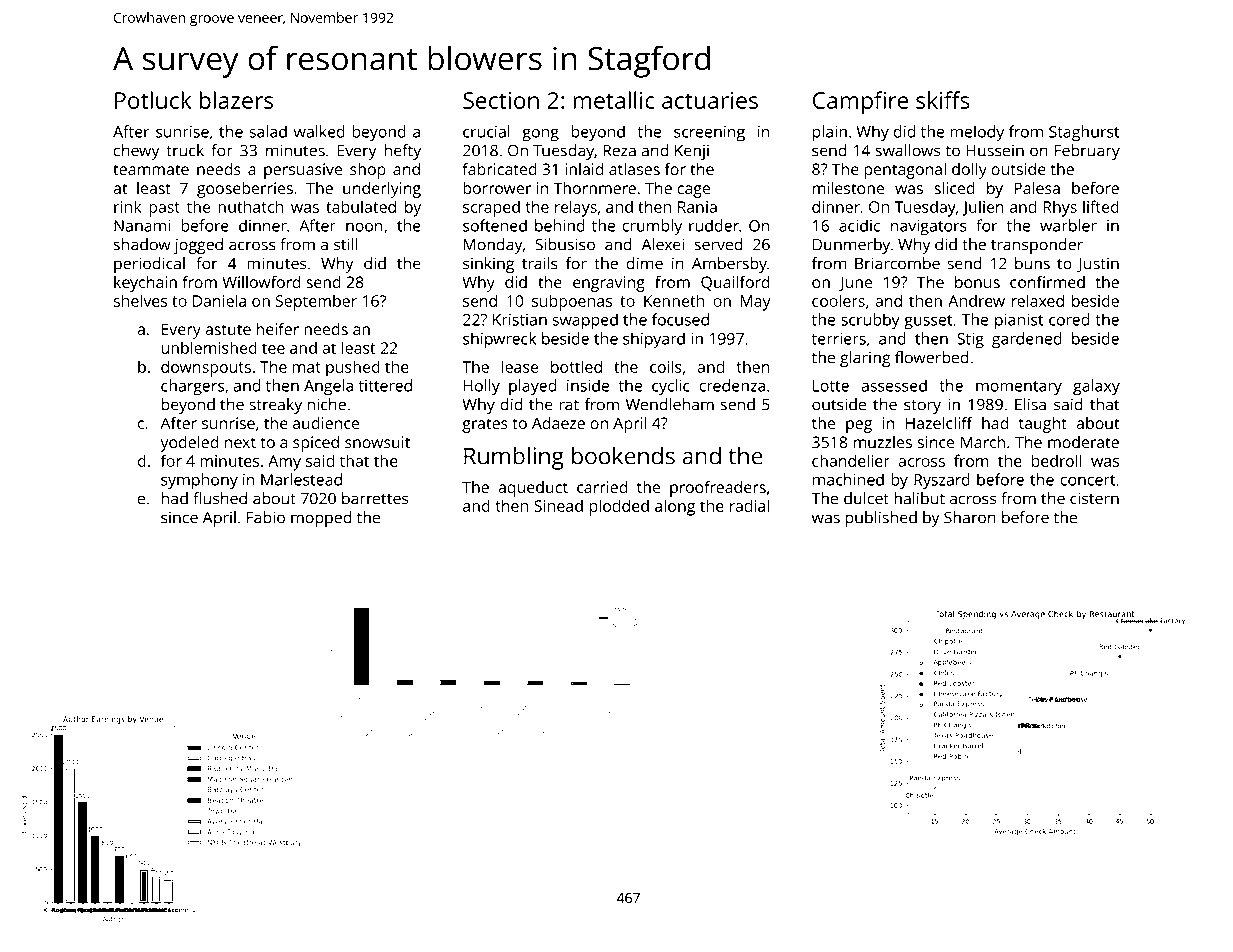  What do you see at coordinates (674, 300) in the screenshot?
I see `Kenneth` at bounding box center [674, 300].
